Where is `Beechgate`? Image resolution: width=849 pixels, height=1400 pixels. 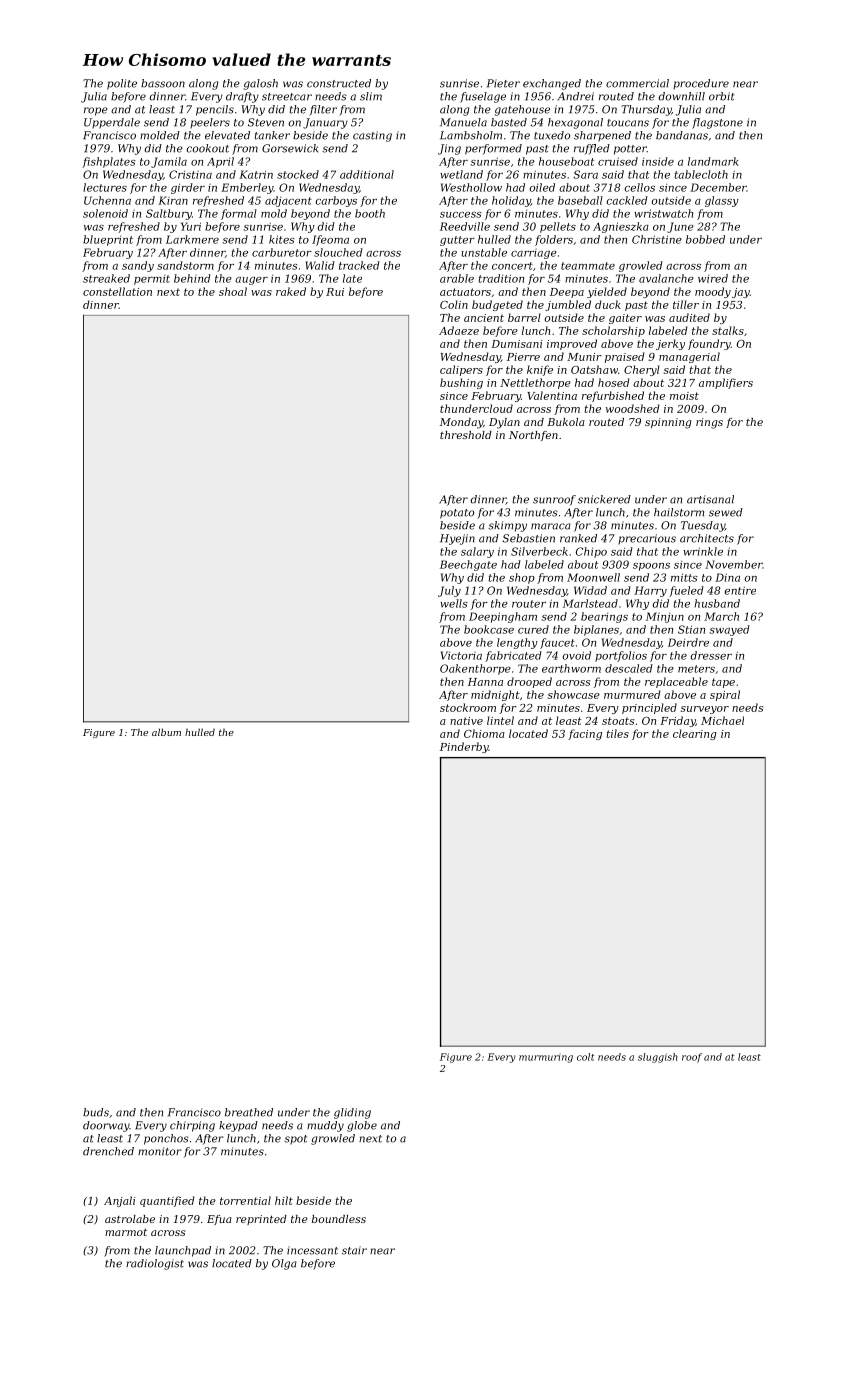
Beechgate is located at coordinates (468, 565).
